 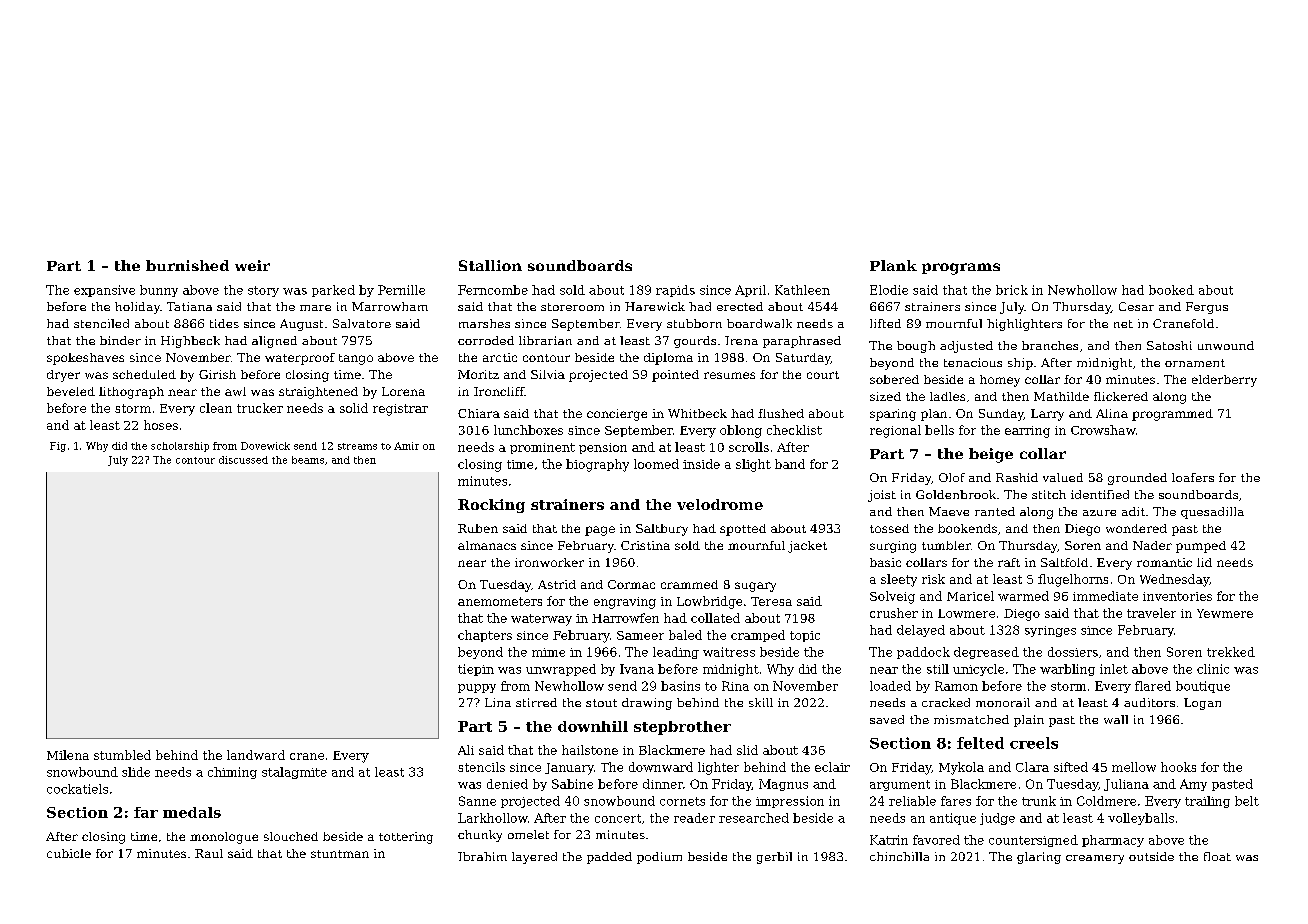 I want to click on burnished, so click(x=187, y=265).
